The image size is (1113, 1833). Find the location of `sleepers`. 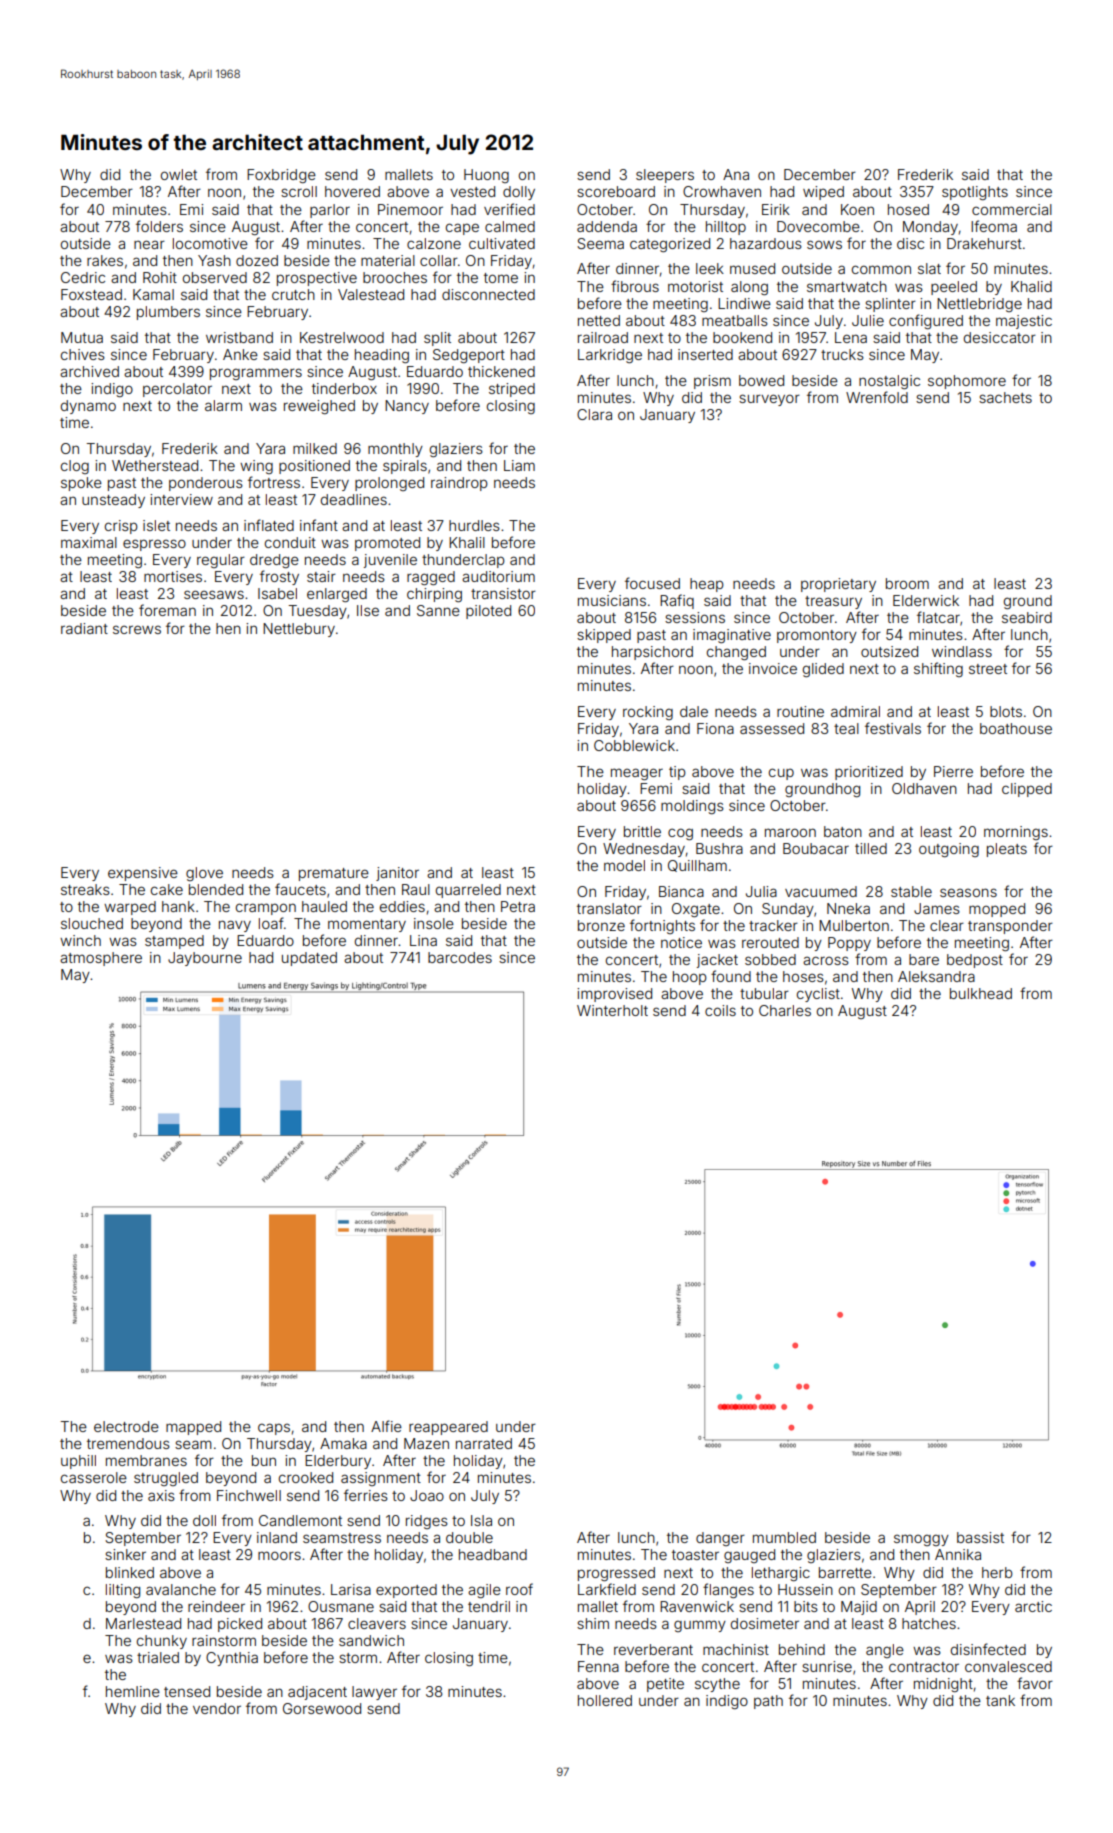

sleepers is located at coordinates (665, 176).
